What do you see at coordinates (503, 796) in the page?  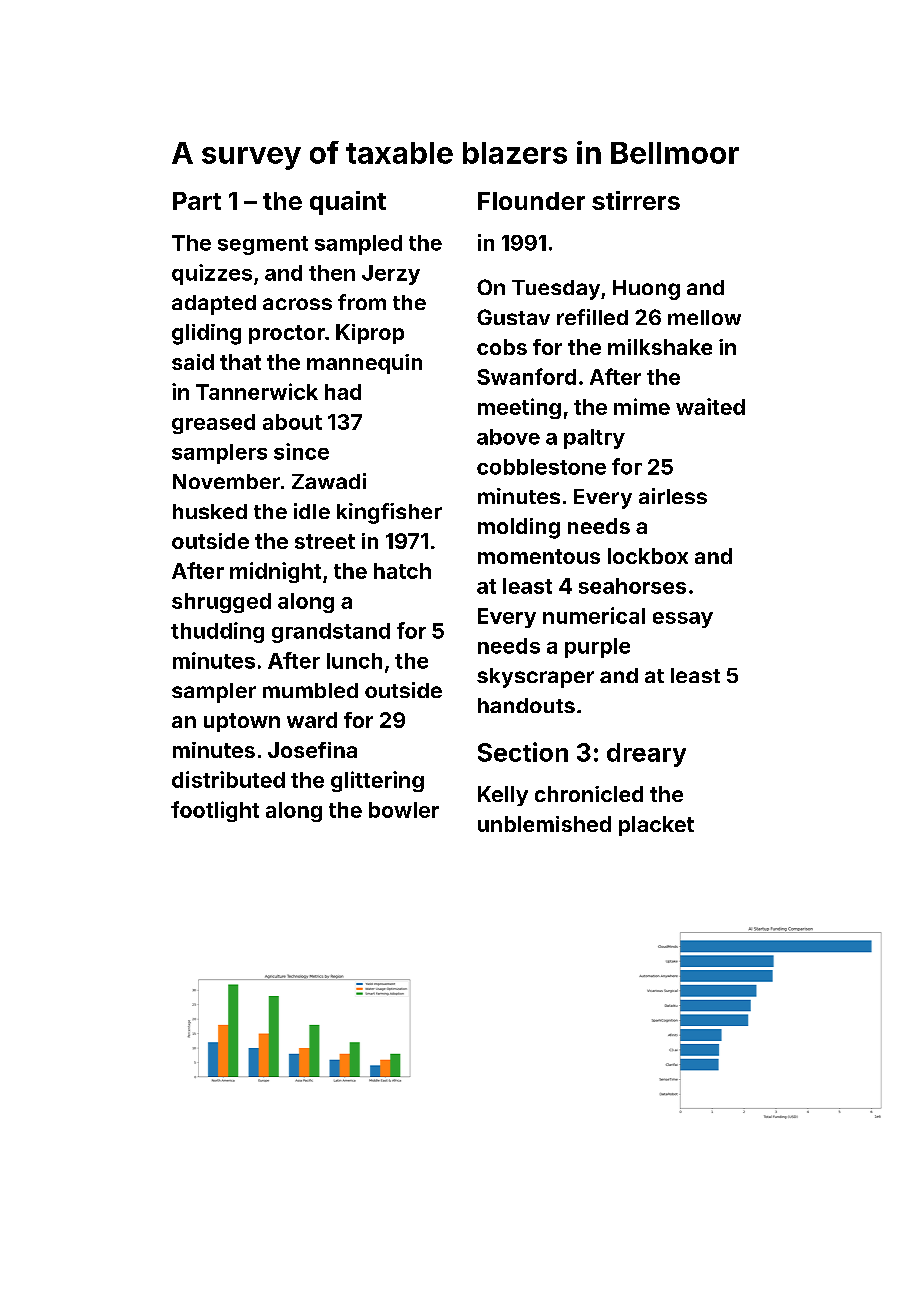 I see `Kelly` at bounding box center [503, 796].
